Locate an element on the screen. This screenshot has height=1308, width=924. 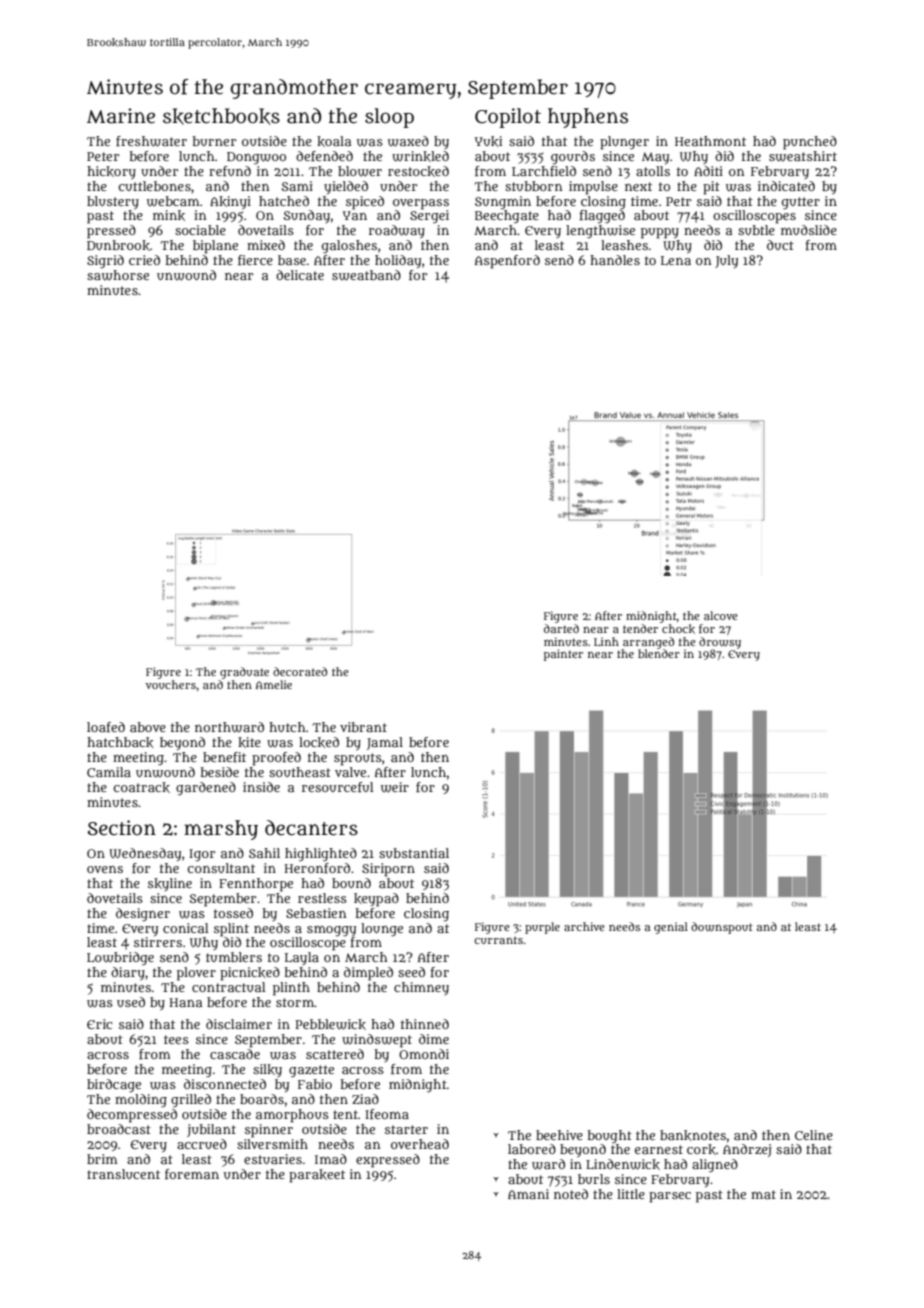
Lena is located at coordinates (676, 260).
